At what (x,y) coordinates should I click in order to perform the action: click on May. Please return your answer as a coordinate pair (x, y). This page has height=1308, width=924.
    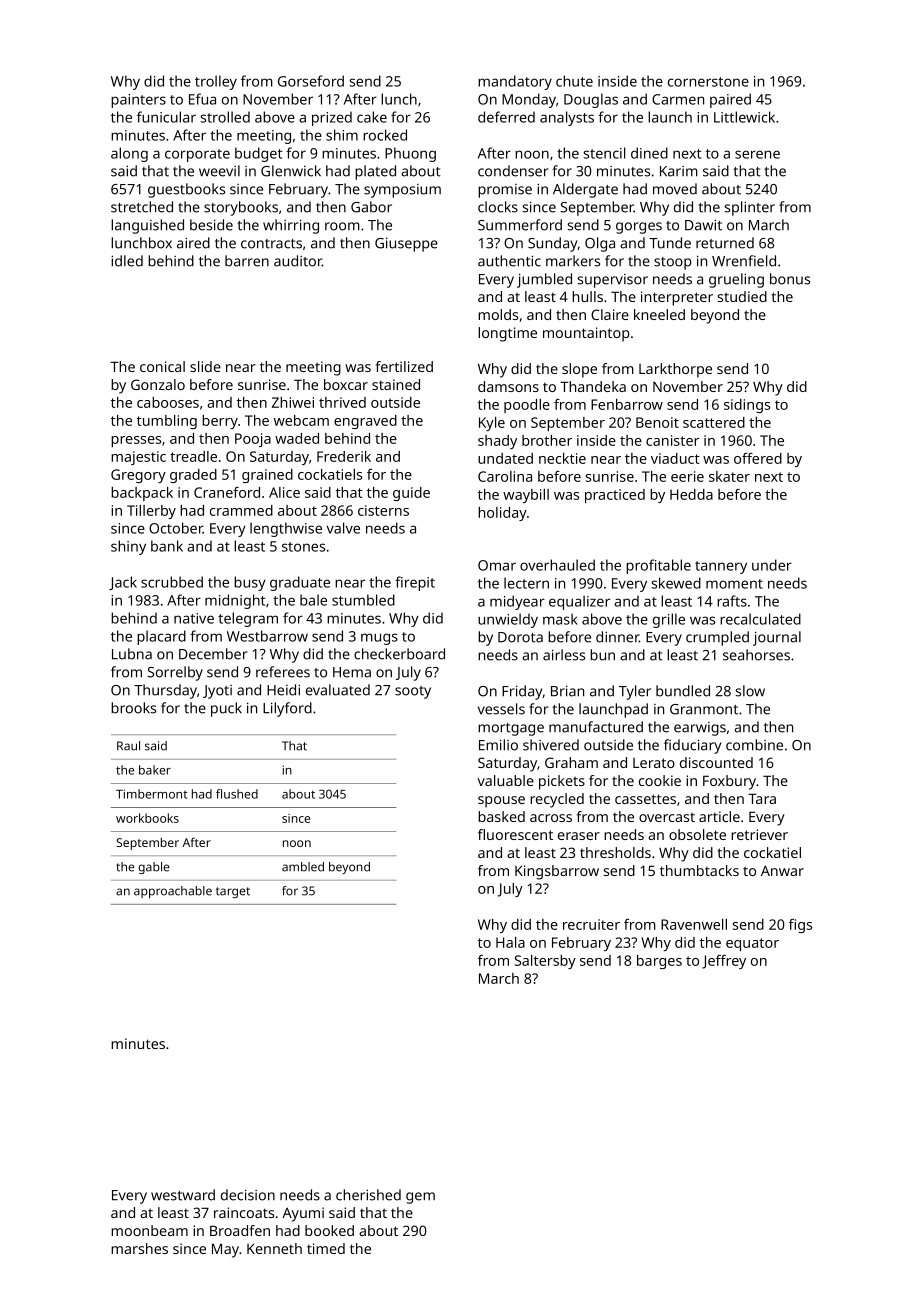
    Looking at the image, I should click on (225, 1250).
